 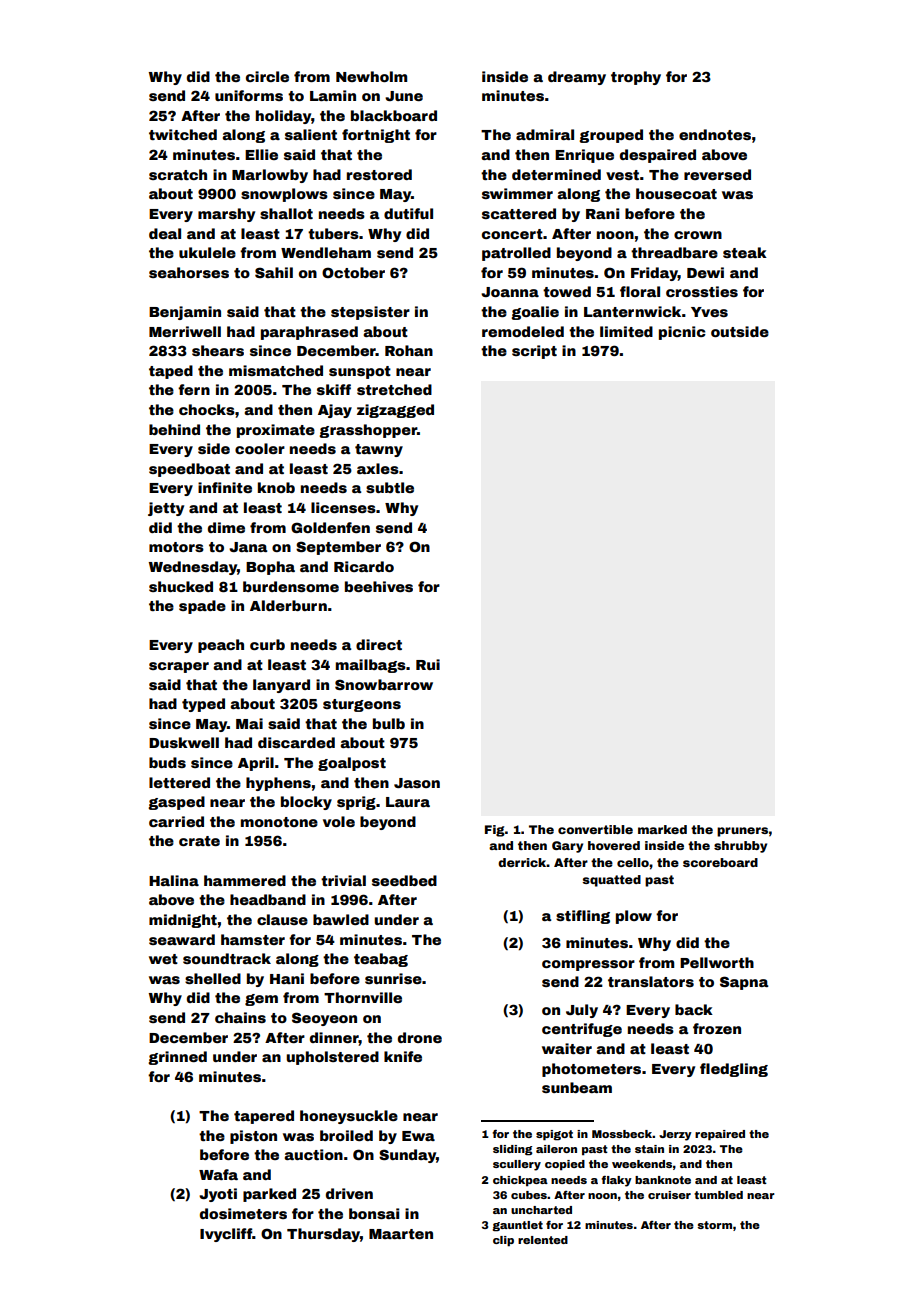 What do you see at coordinates (353, 272) in the screenshot?
I see `October` at bounding box center [353, 272].
